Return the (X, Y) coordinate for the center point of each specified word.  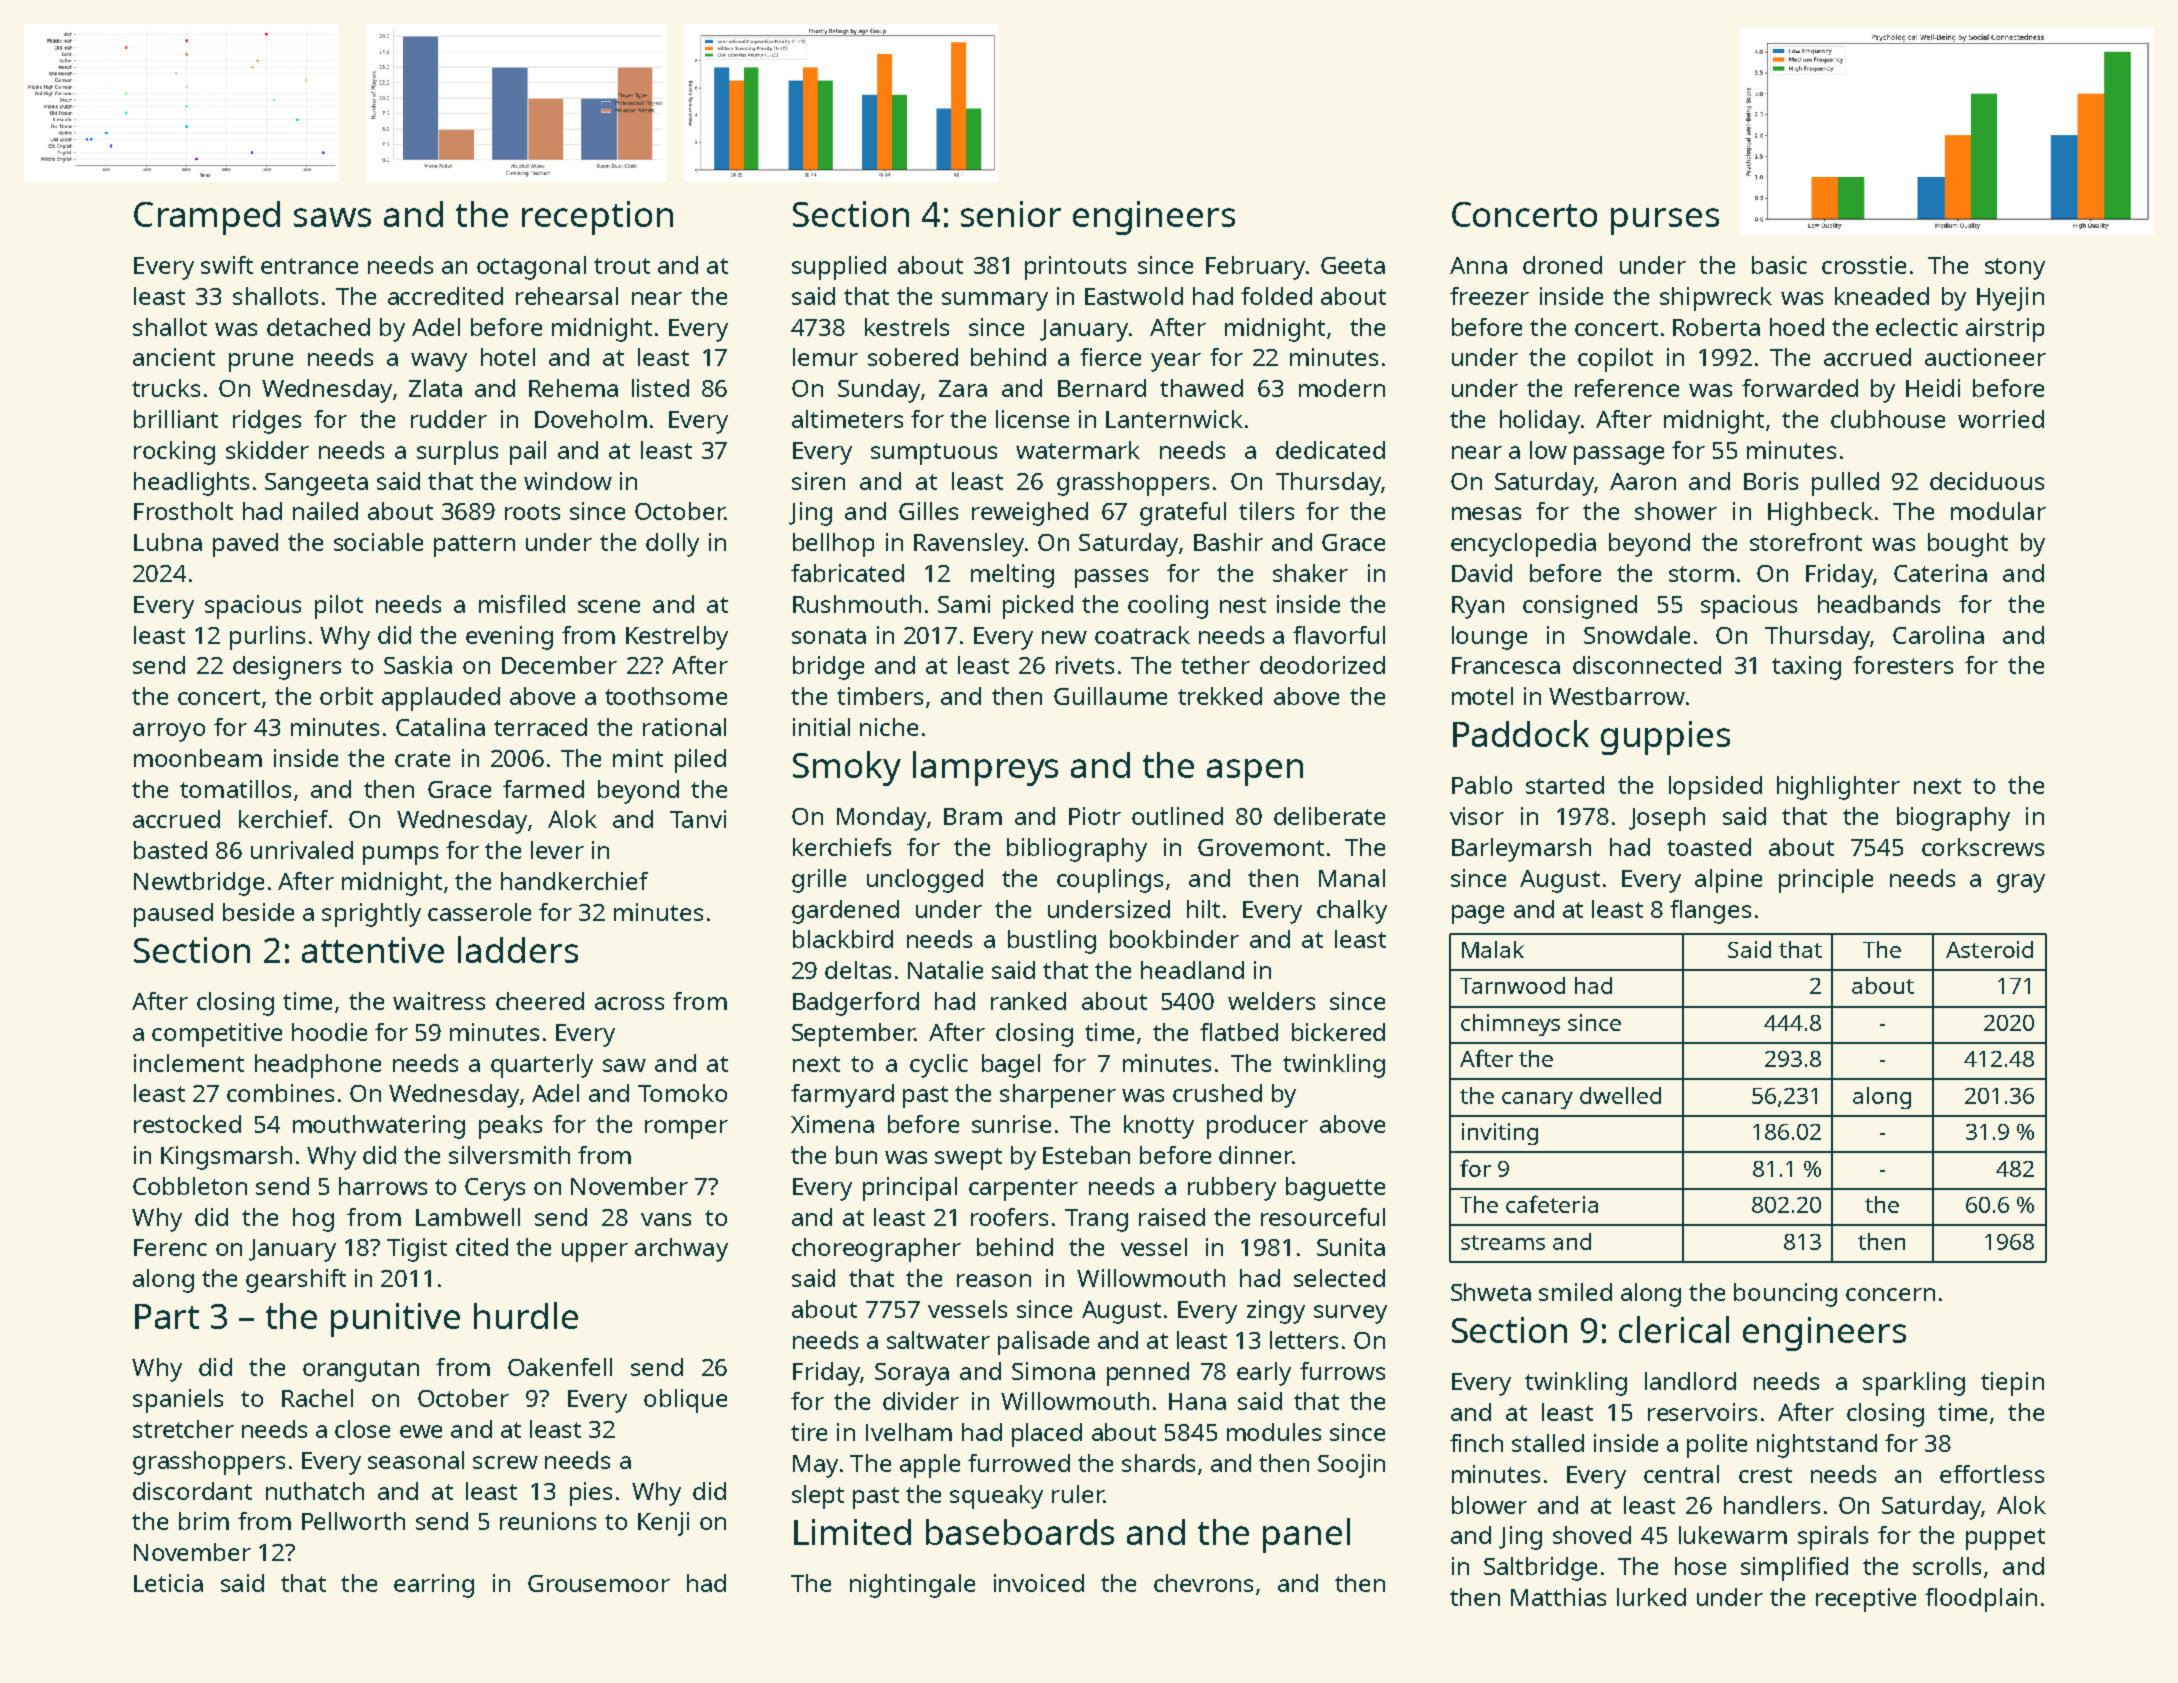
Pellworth (353, 1521)
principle (1826, 881)
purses (1665, 221)
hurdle (526, 1315)
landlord (1690, 1381)
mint (638, 758)
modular (1998, 511)
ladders (518, 949)
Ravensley (969, 545)
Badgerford (856, 1004)
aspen (1255, 772)
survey (1350, 1314)
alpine (1728, 881)
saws (332, 217)
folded (1276, 296)
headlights (191, 484)
